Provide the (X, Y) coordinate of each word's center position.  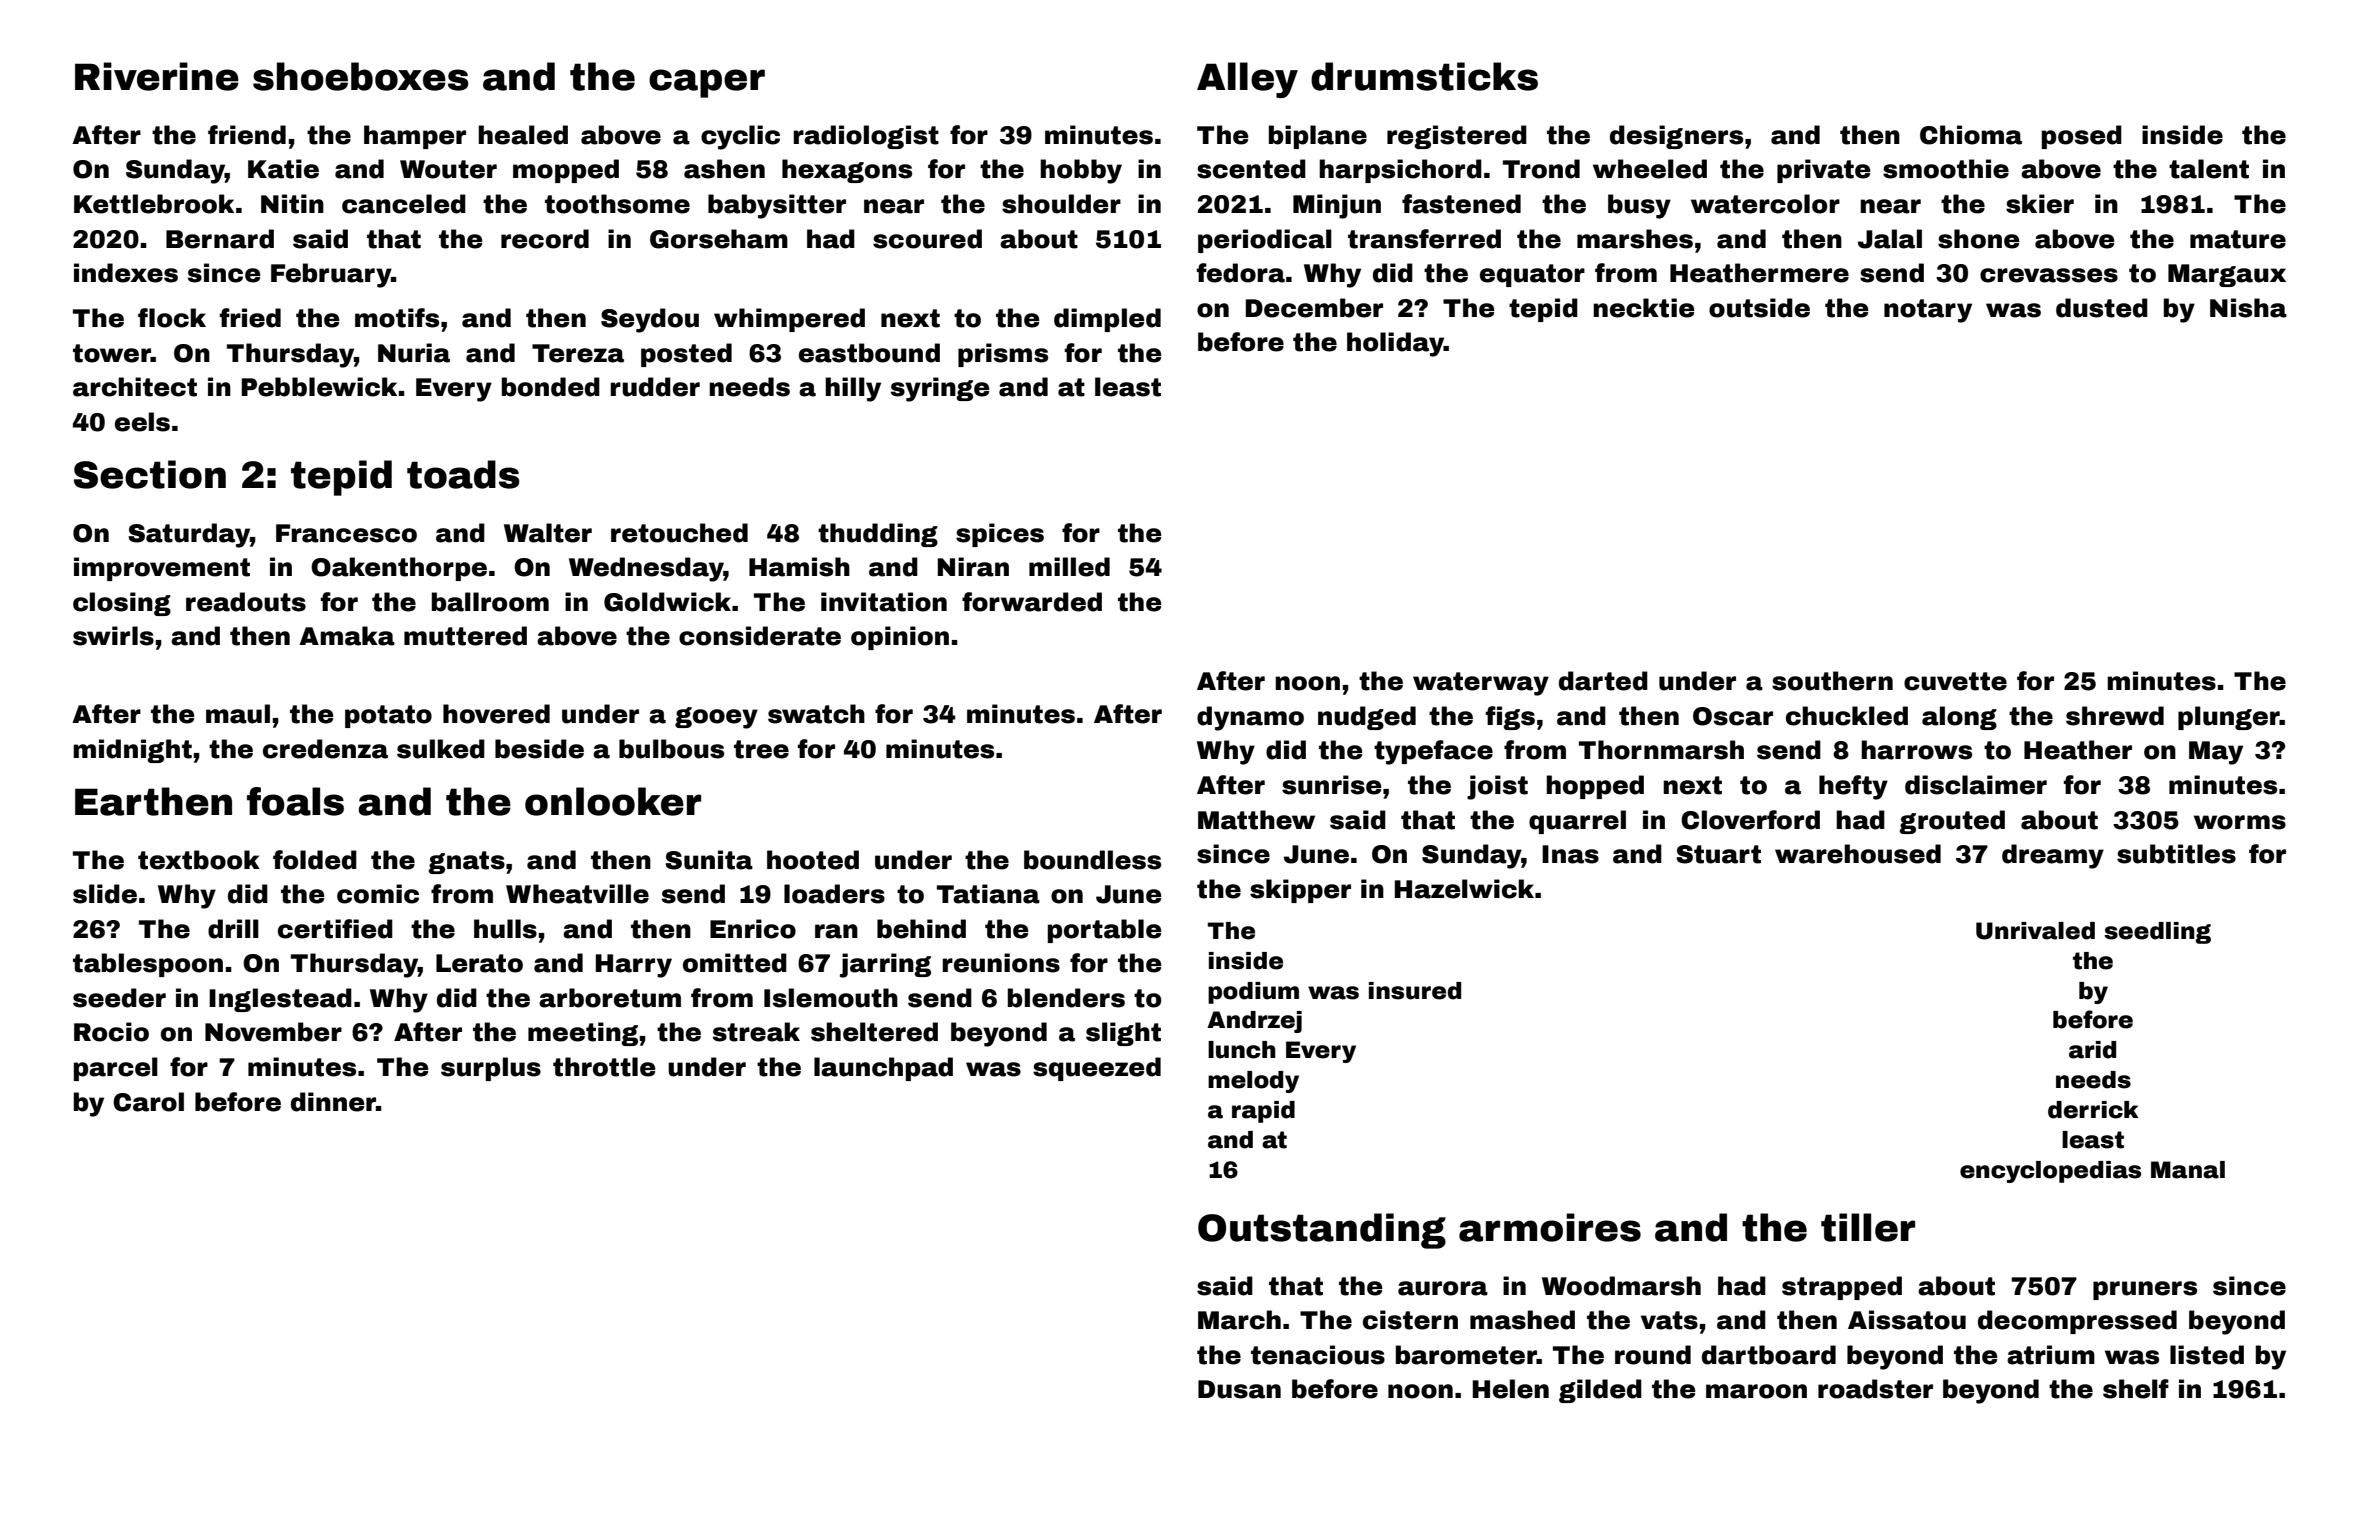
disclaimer (1976, 785)
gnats (467, 862)
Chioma (1971, 135)
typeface (1433, 752)
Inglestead (280, 1000)
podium (1253, 993)
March (1239, 1320)
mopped (566, 171)
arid (2092, 1050)
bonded (551, 387)
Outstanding (1322, 1231)
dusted (2102, 308)
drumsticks (1424, 76)
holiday (1395, 344)
